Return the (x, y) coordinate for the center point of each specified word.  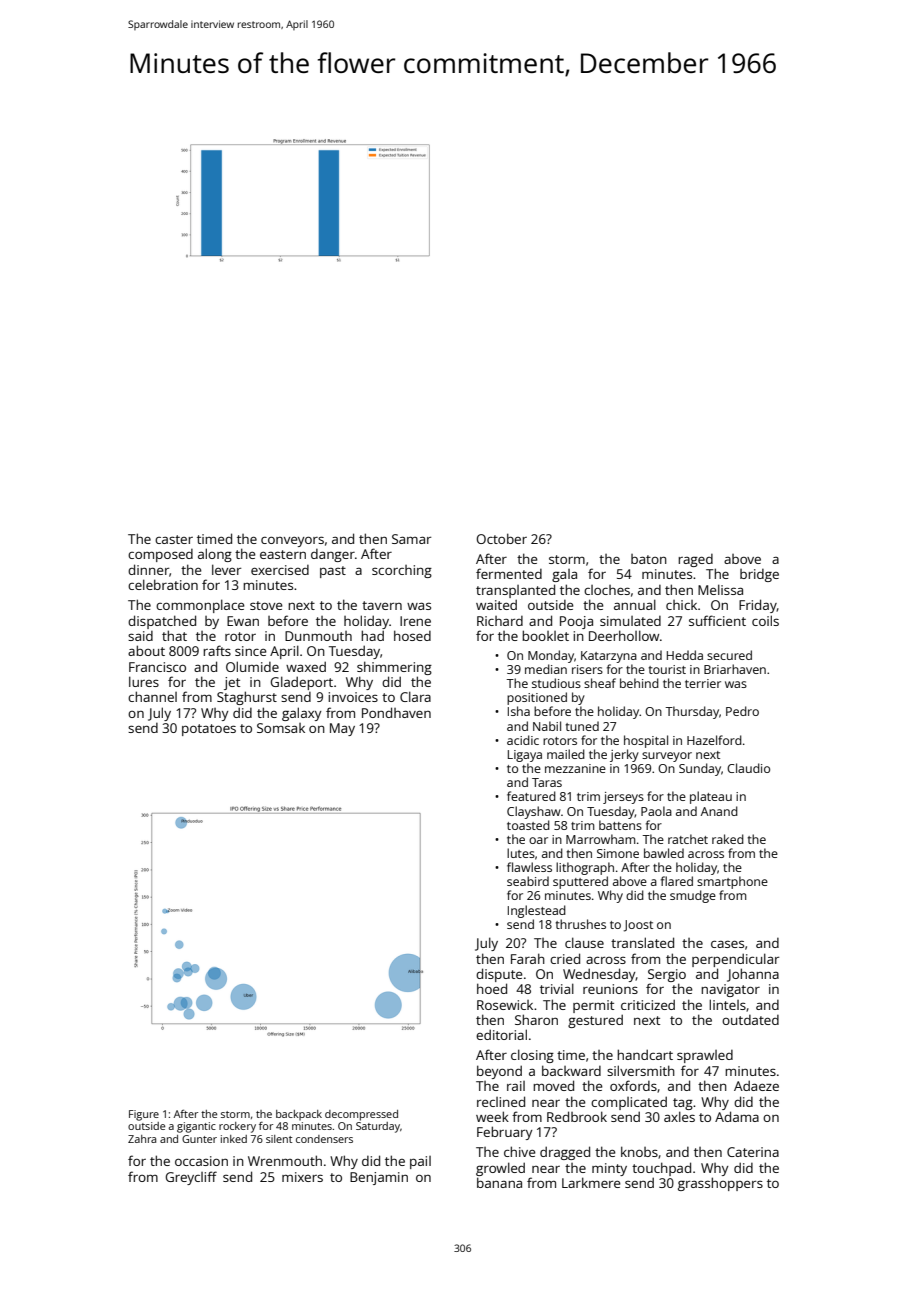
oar (538, 840)
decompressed (361, 1115)
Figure (144, 1115)
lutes (521, 853)
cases (727, 944)
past (333, 572)
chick (681, 605)
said (140, 636)
